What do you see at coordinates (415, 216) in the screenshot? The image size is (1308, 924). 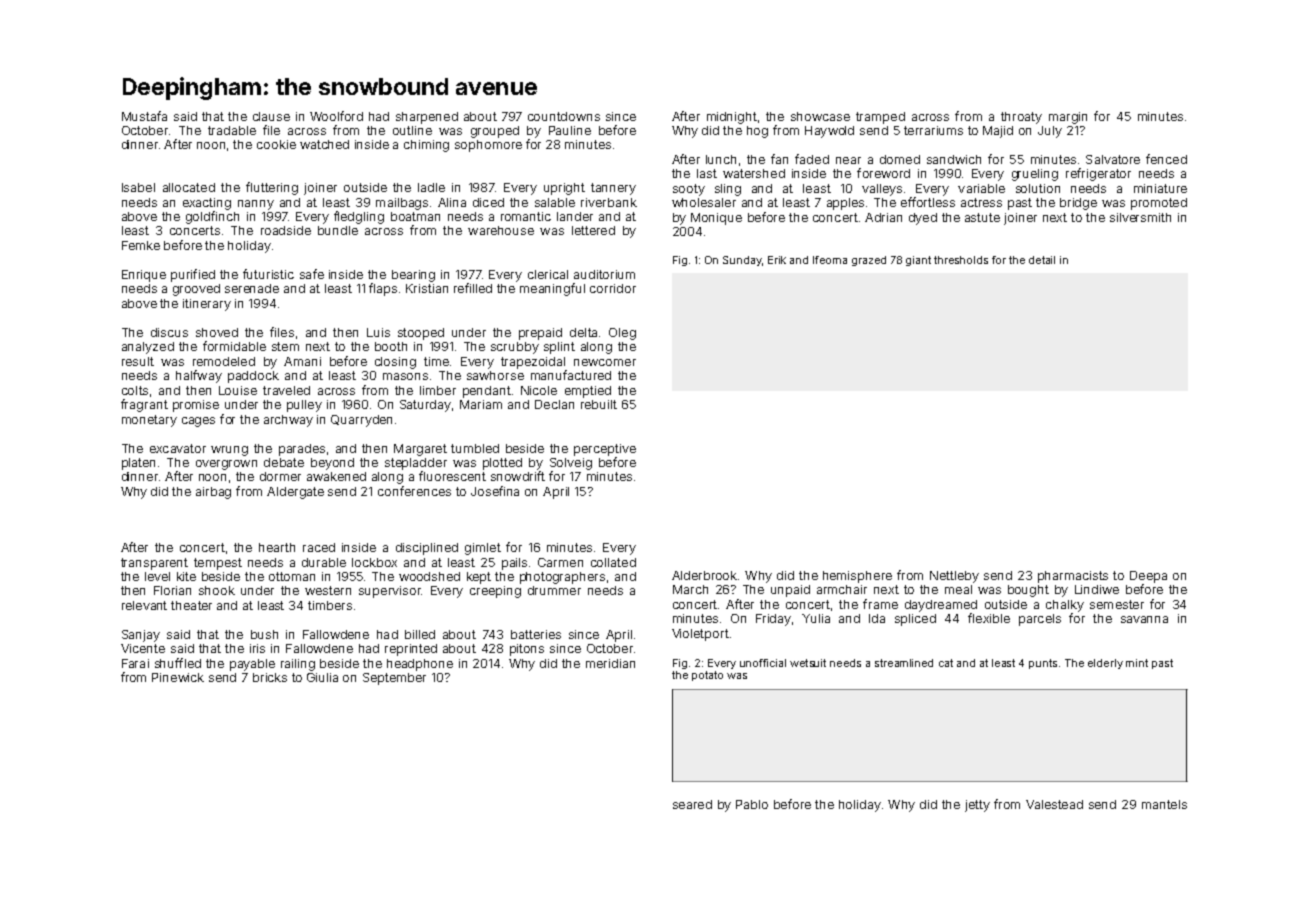 I see `boatman` at bounding box center [415, 216].
